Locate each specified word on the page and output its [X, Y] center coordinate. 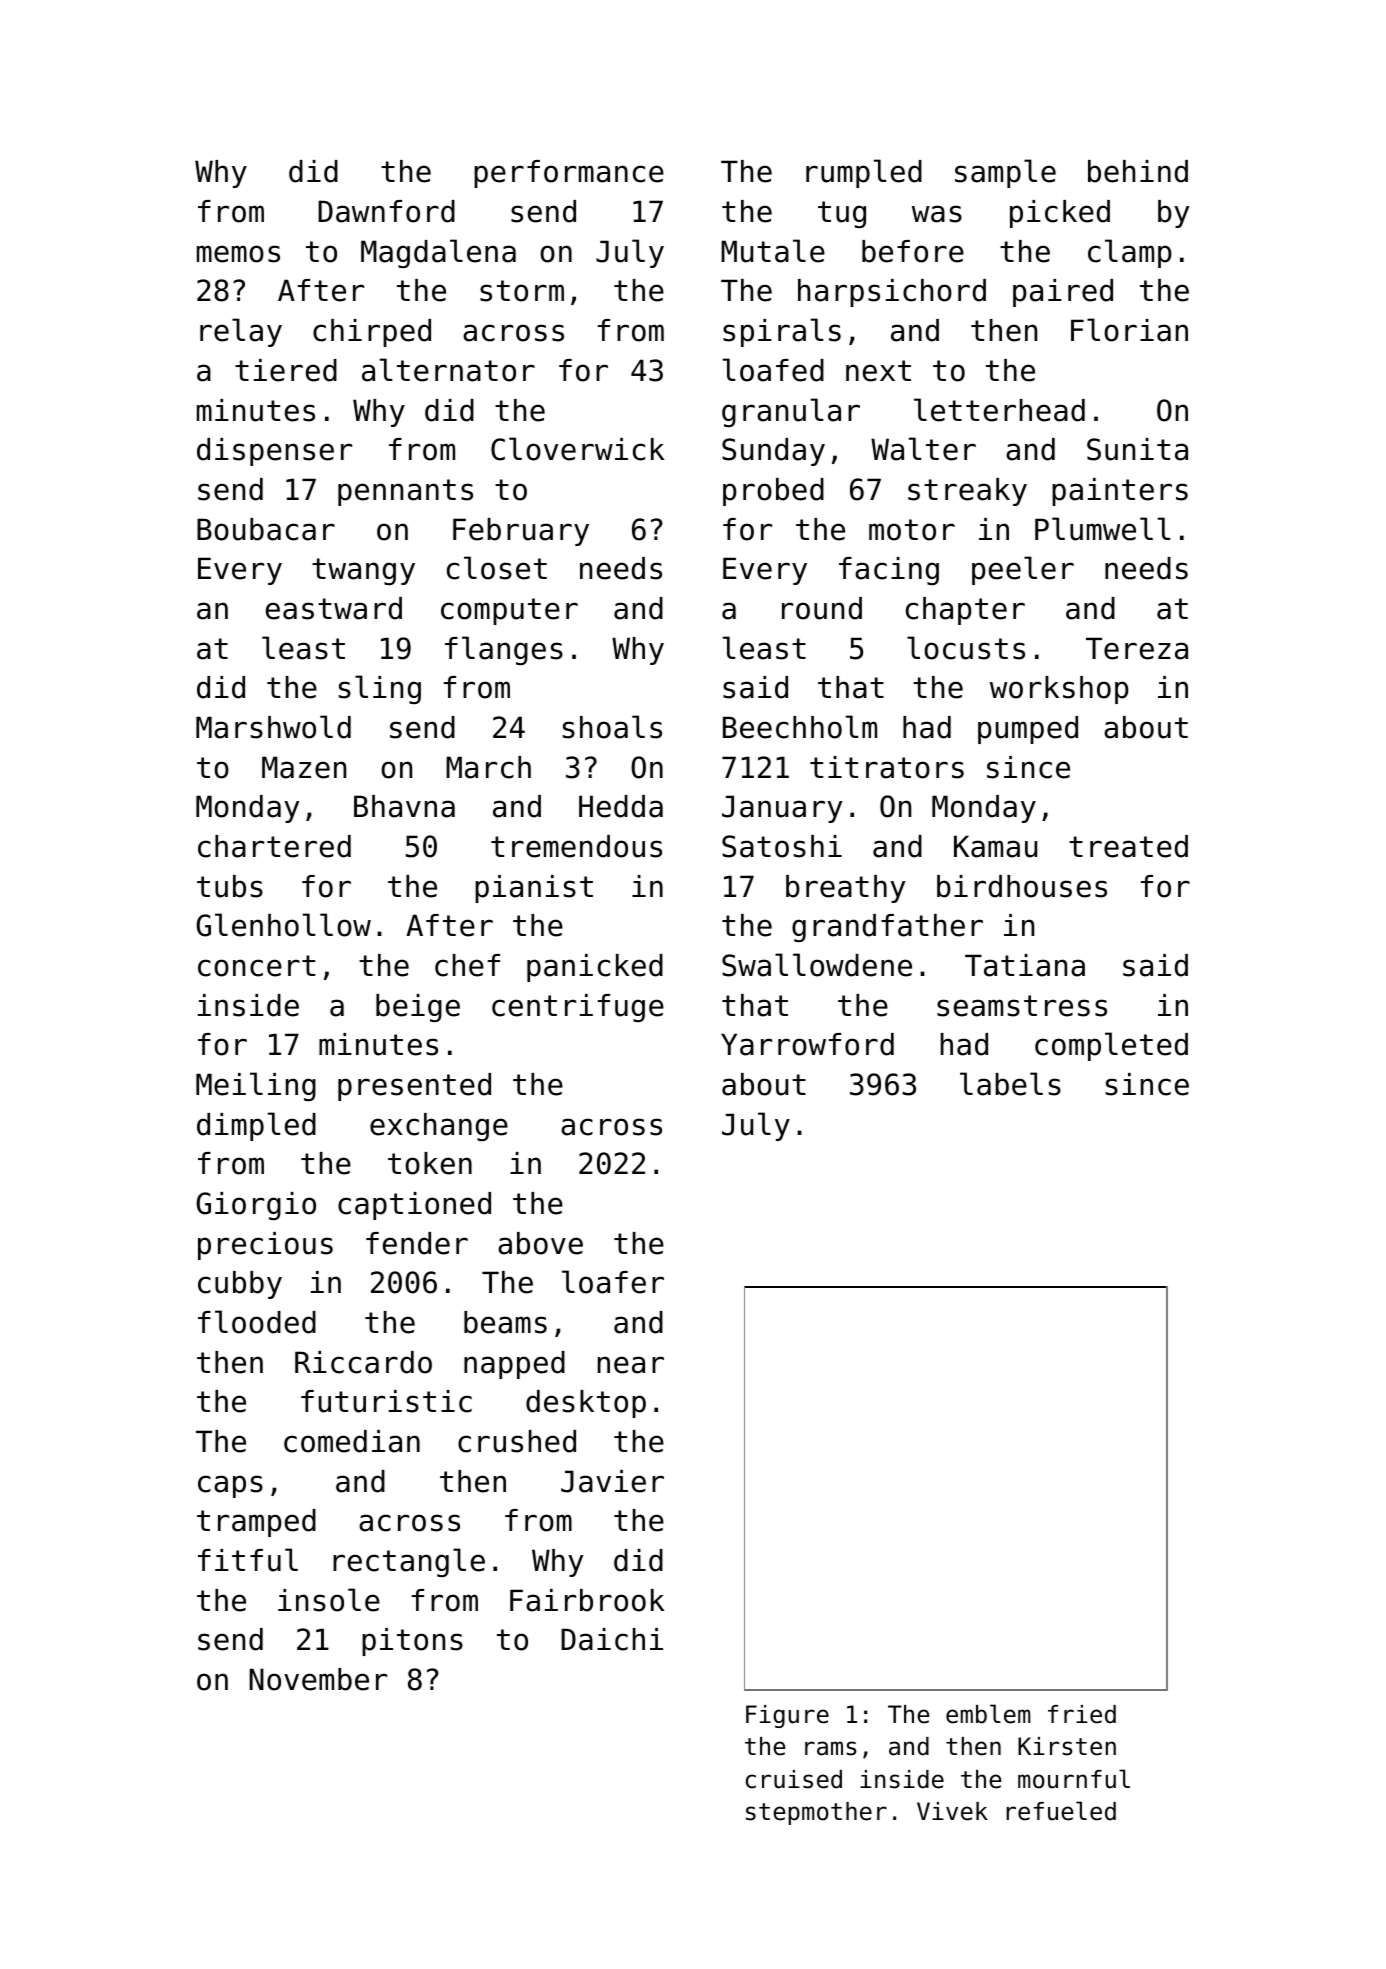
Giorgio [256, 1206]
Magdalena [438, 253]
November [318, 1679]
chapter [965, 611]
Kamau [995, 846]
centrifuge [578, 1008]
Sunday [773, 452]
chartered [274, 846]
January [782, 809]
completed [1111, 1046]
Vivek [952, 1811]
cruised [794, 1779]
